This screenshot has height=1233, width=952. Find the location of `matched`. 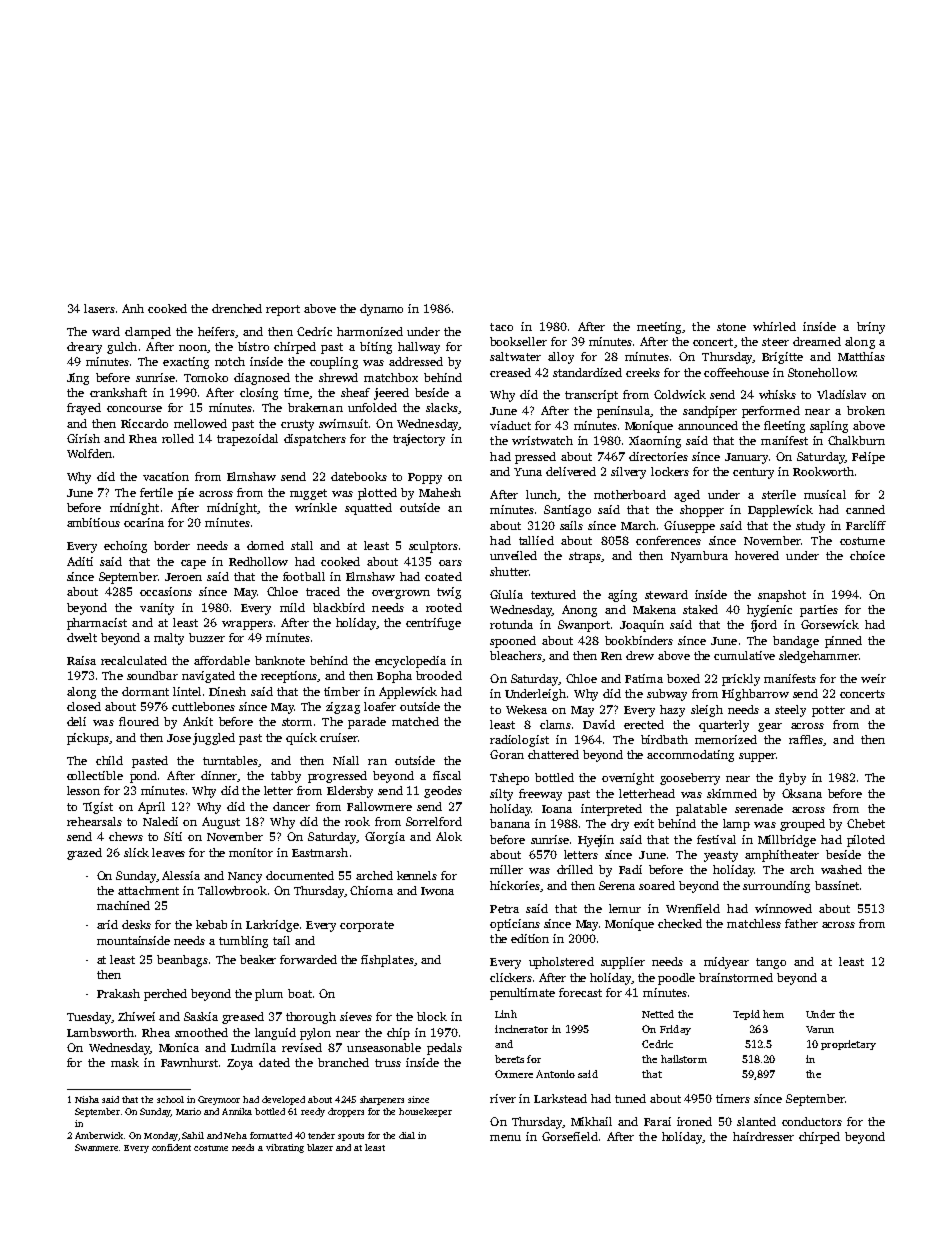

matched is located at coordinates (415, 721).
